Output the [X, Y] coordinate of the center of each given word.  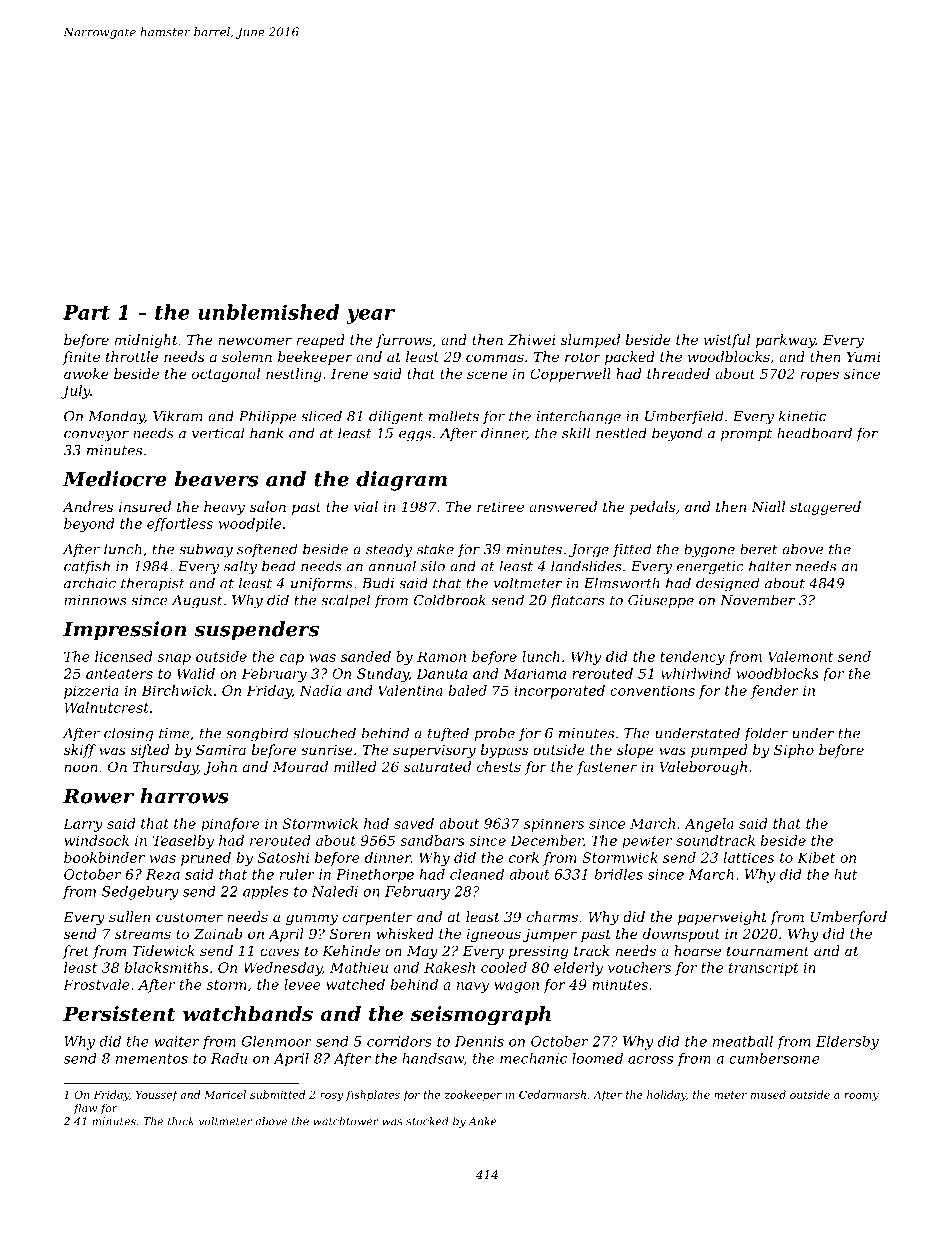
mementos [152, 1059]
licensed [124, 656]
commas [495, 358]
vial [366, 506]
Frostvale [96, 984]
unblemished [268, 312]
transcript [764, 969]
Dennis [479, 1041]
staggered [825, 508]
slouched [324, 733]
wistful [727, 341]
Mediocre [115, 479]
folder [766, 734]
